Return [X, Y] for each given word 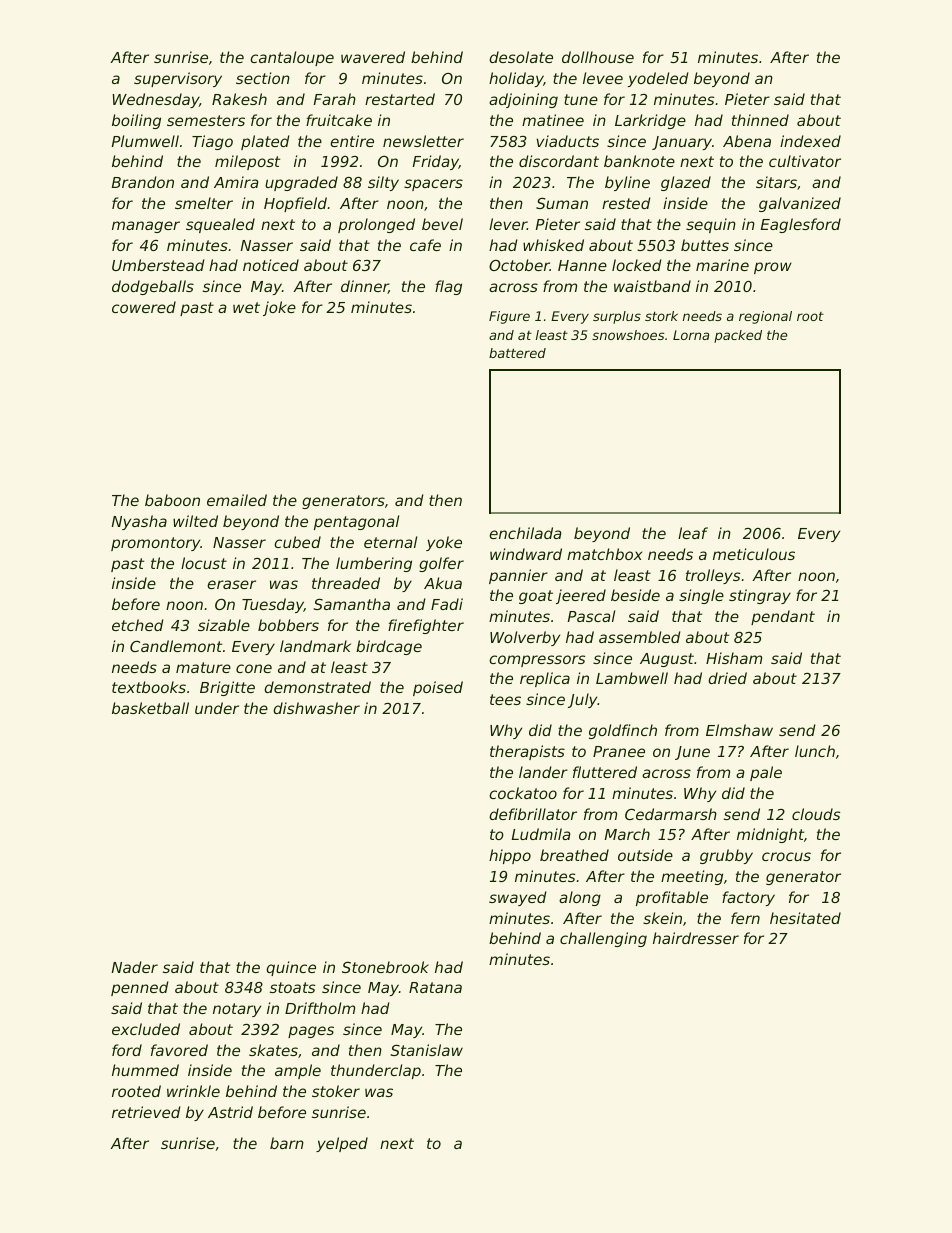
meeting [692, 877]
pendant [783, 617]
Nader [134, 967]
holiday [516, 79]
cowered [144, 307]
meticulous [754, 554]
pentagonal [356, 522]
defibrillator [533, 814]
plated [265, 142]
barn [287, 1143]
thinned [760, 120]
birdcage [389, 647]
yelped [342, 1144]
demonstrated [317, 687]
